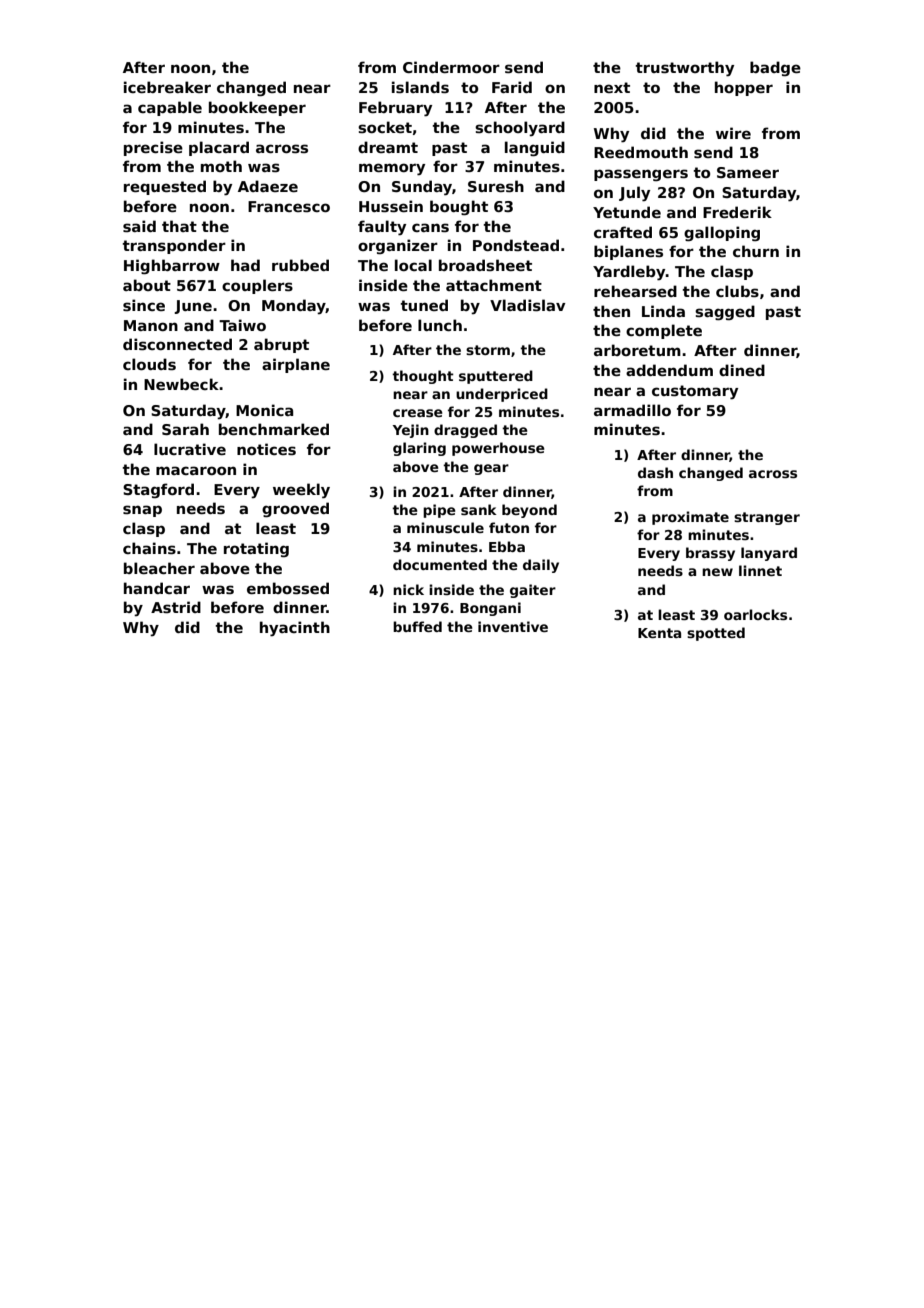  I want to click on churn, so click(756, 251).
